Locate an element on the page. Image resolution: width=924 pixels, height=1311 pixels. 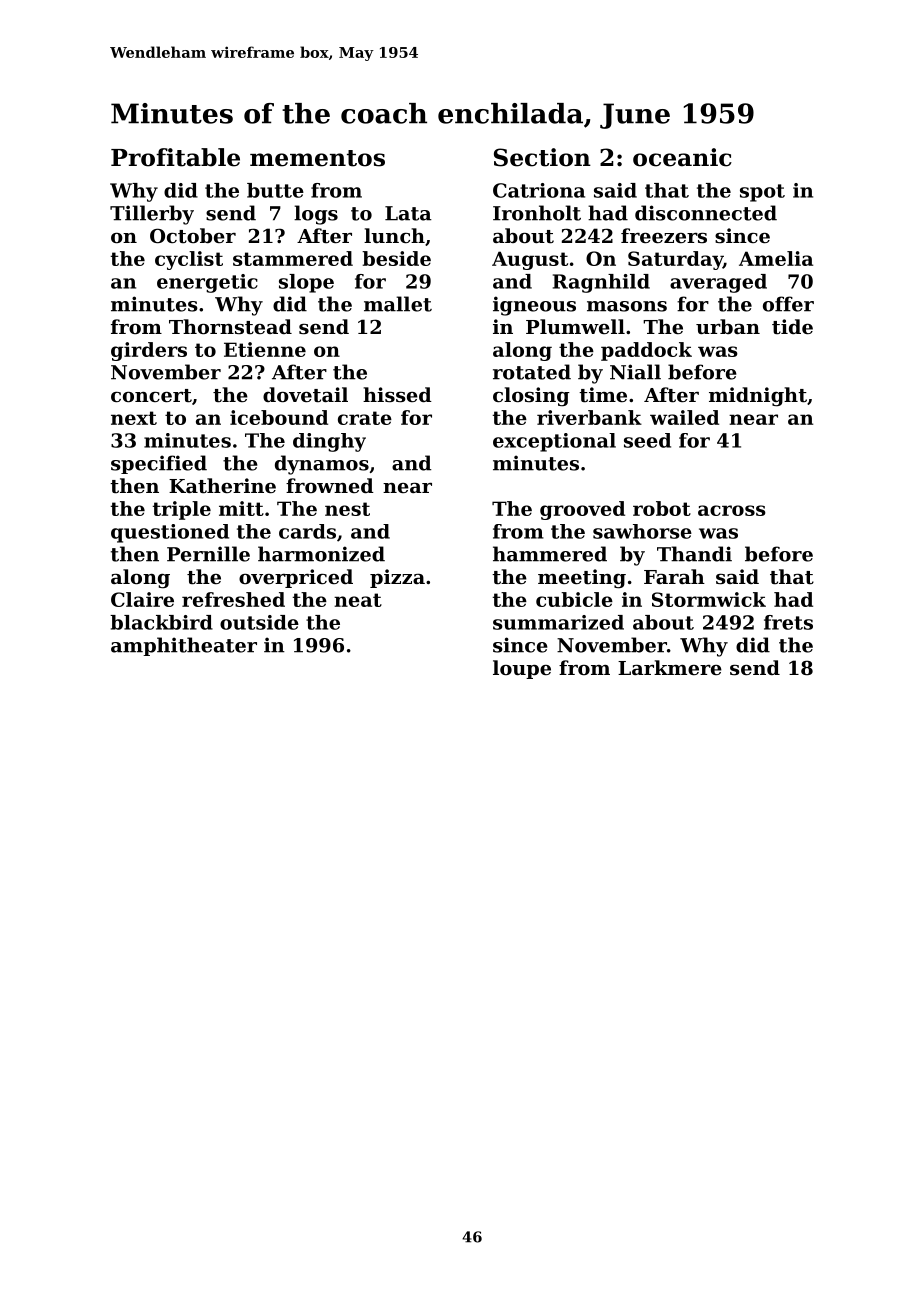
nest is located at coordinates (347, 509).
